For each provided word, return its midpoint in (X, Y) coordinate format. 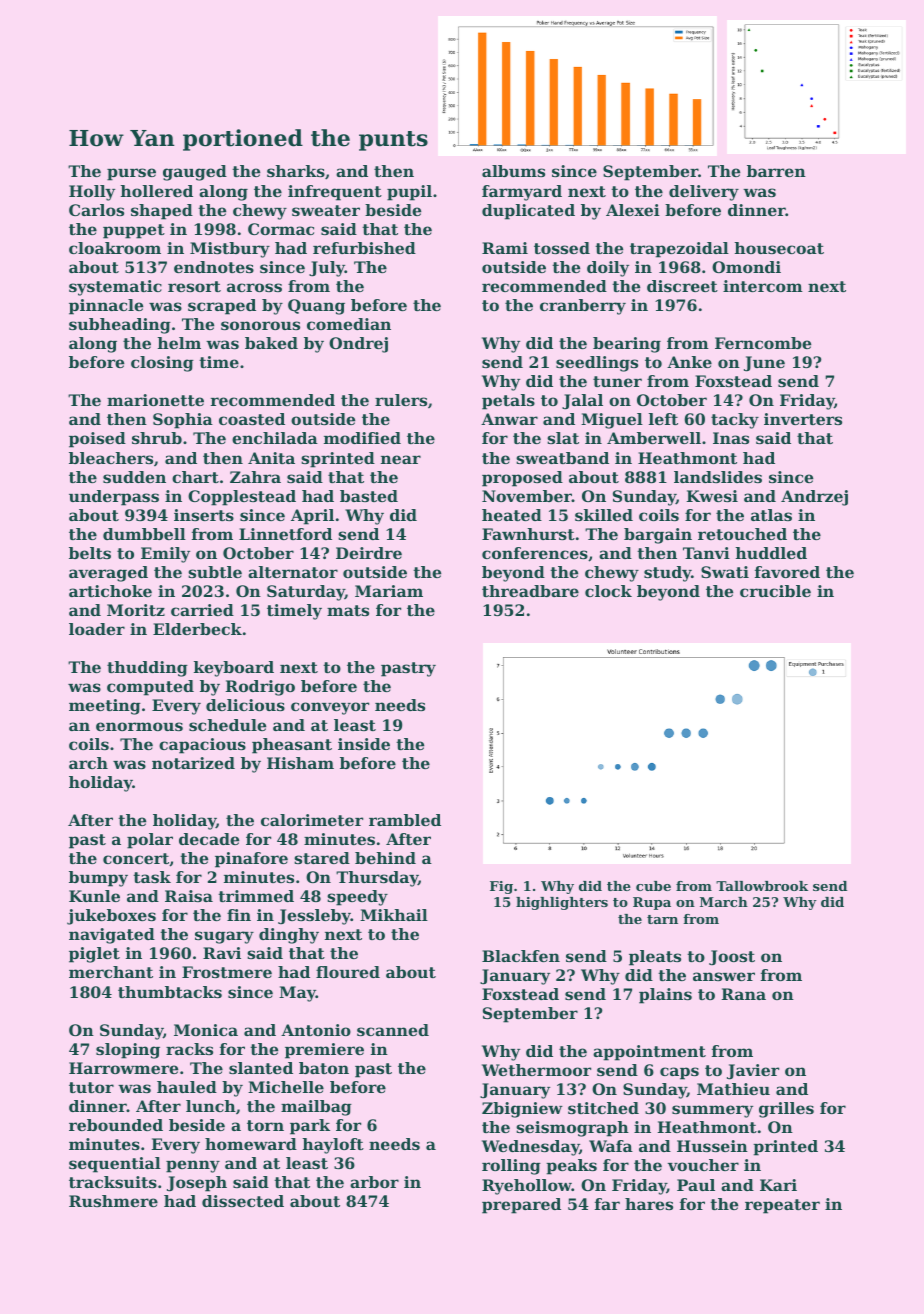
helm (179, 343)
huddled (771, 553)
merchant (111, 972)
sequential (115, 1165)
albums (513, 171)
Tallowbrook (762, 886)
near (401, 459)
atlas (771, 515)
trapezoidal (679, 250)
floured (348, 972)
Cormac (281, 229)
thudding (147, 669)
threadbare (530, 591)
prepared (521, 1206)
